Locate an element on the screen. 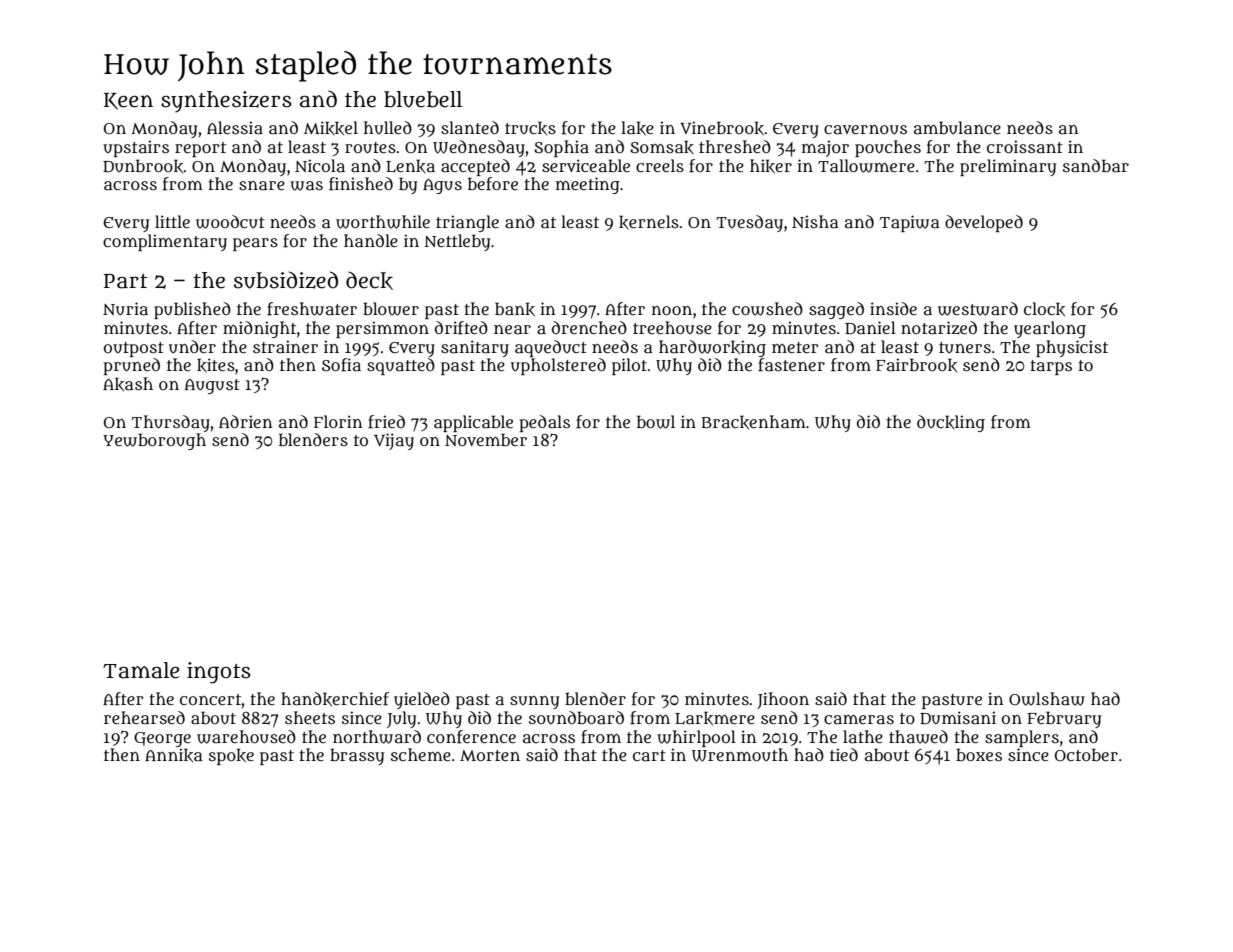 Image resolution: width=1233 pixels, height=952 pixels. handle is located at coordinates (371, 240).
